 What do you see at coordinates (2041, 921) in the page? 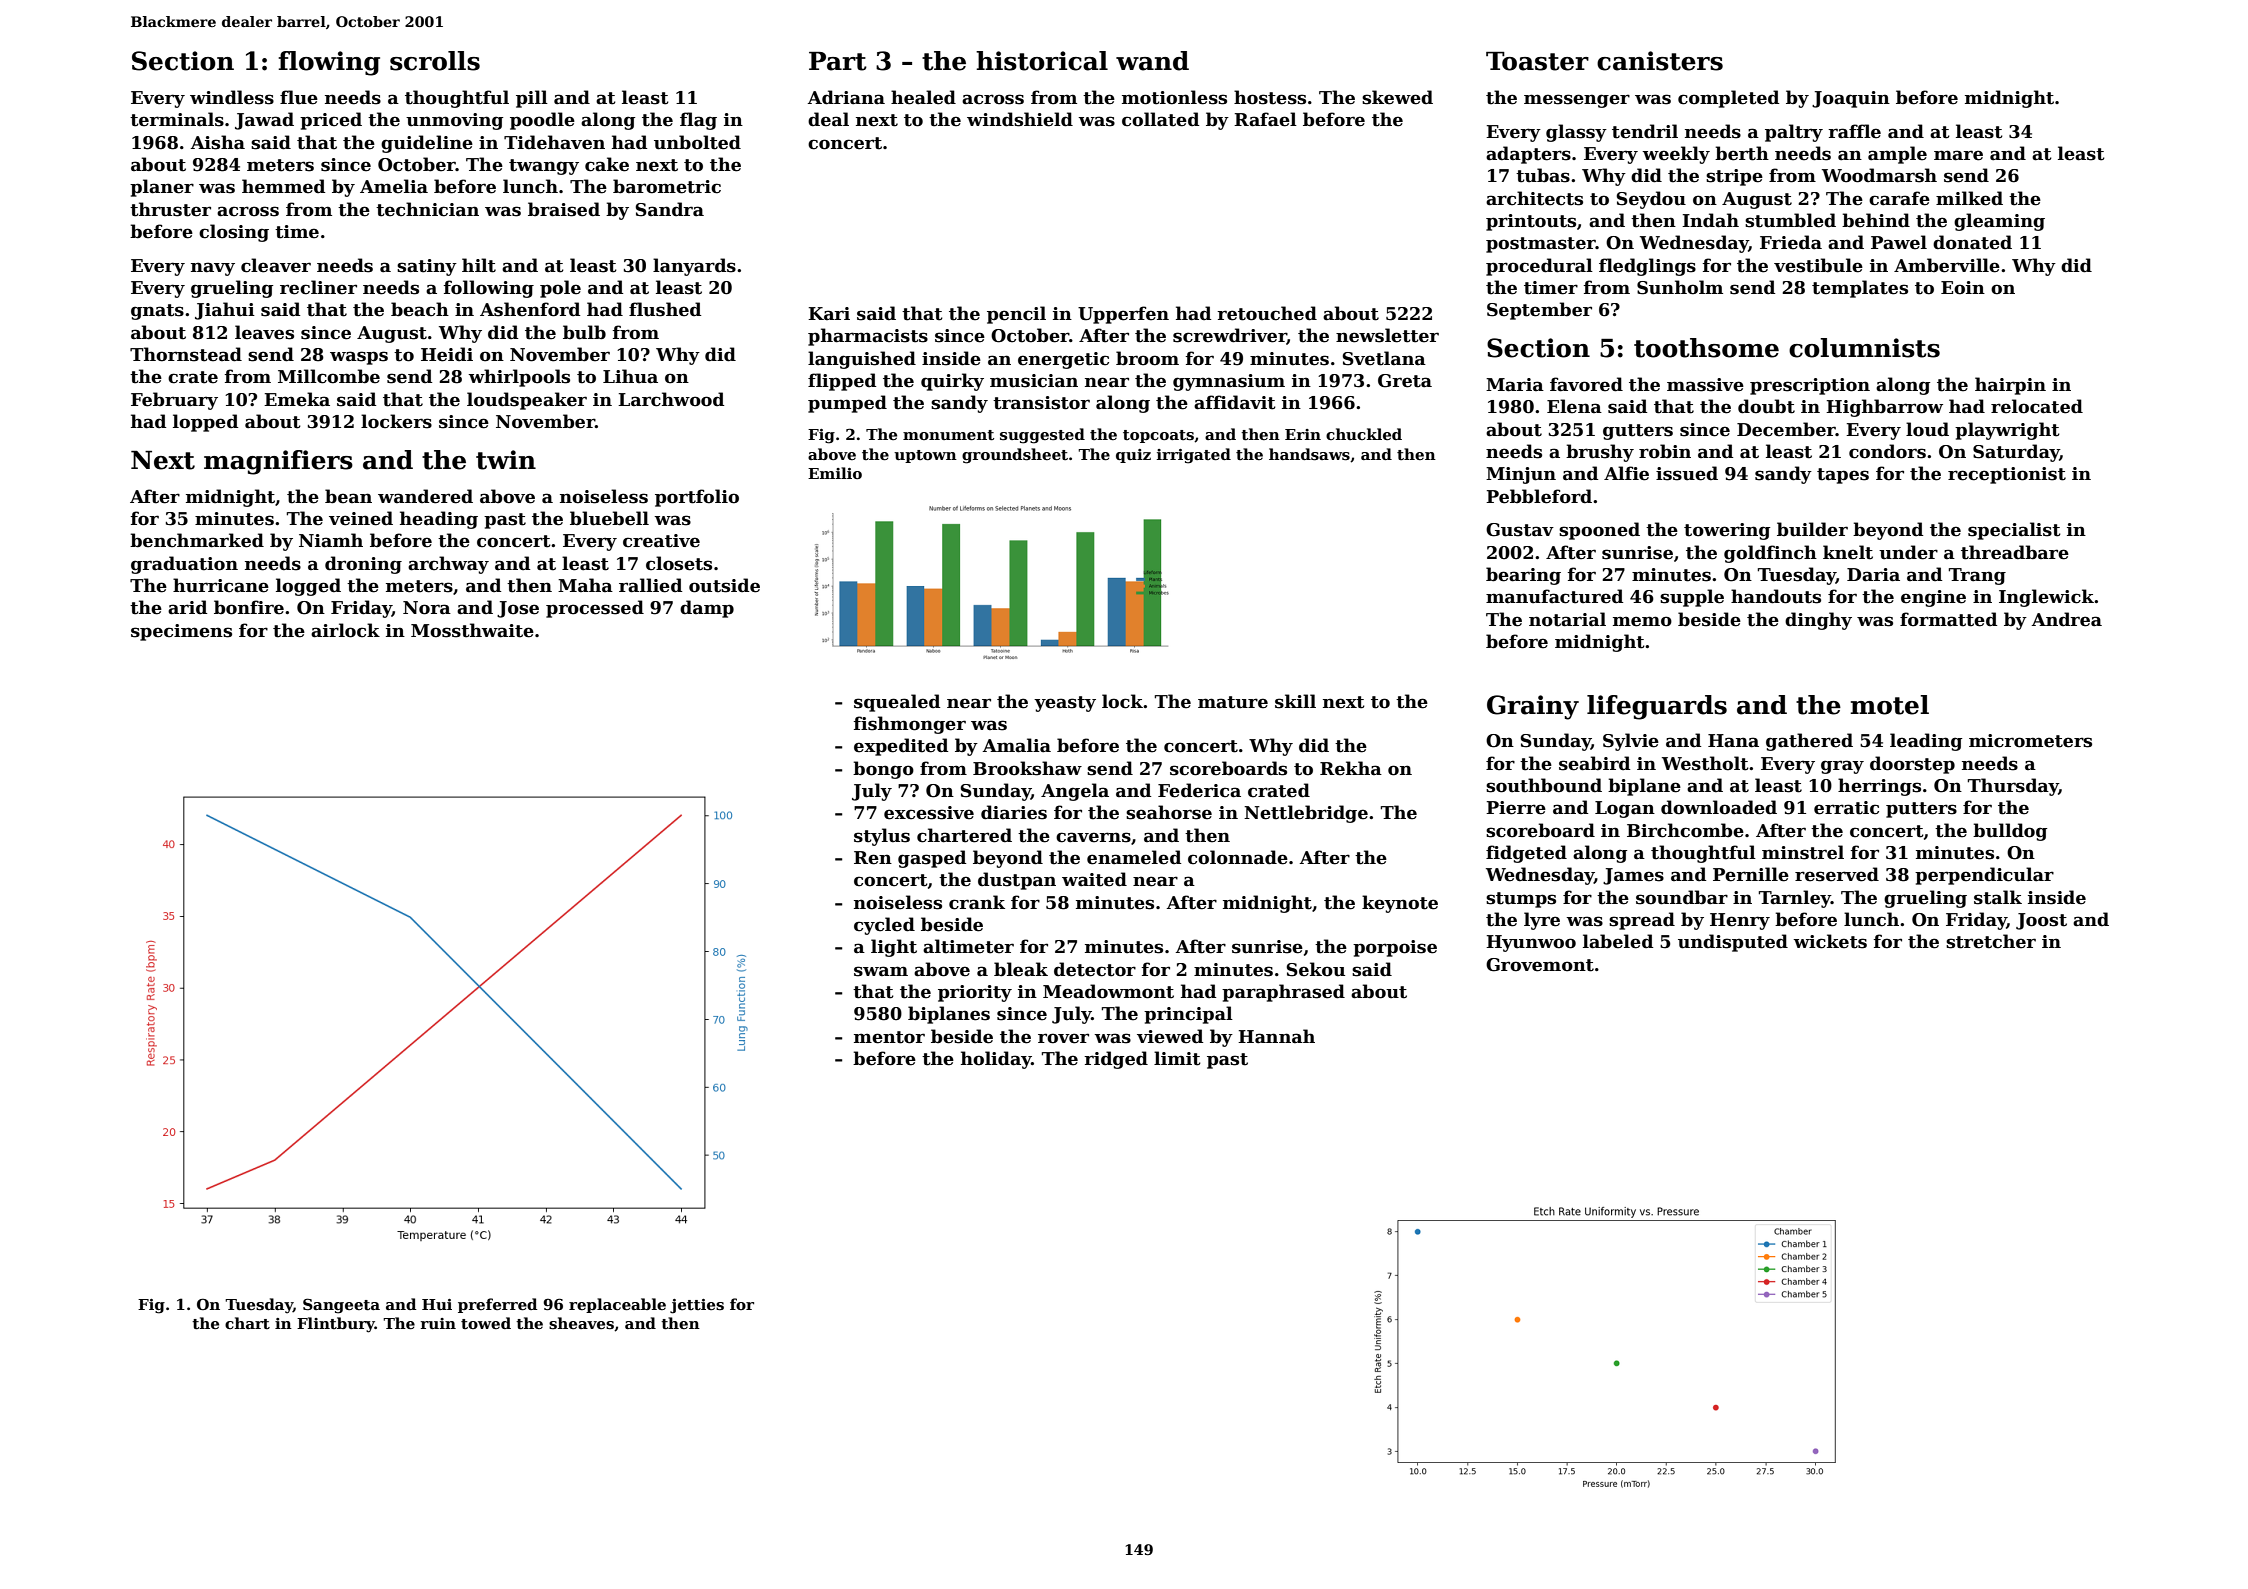
I see `Joost` at bounding box center [2041, 921].
